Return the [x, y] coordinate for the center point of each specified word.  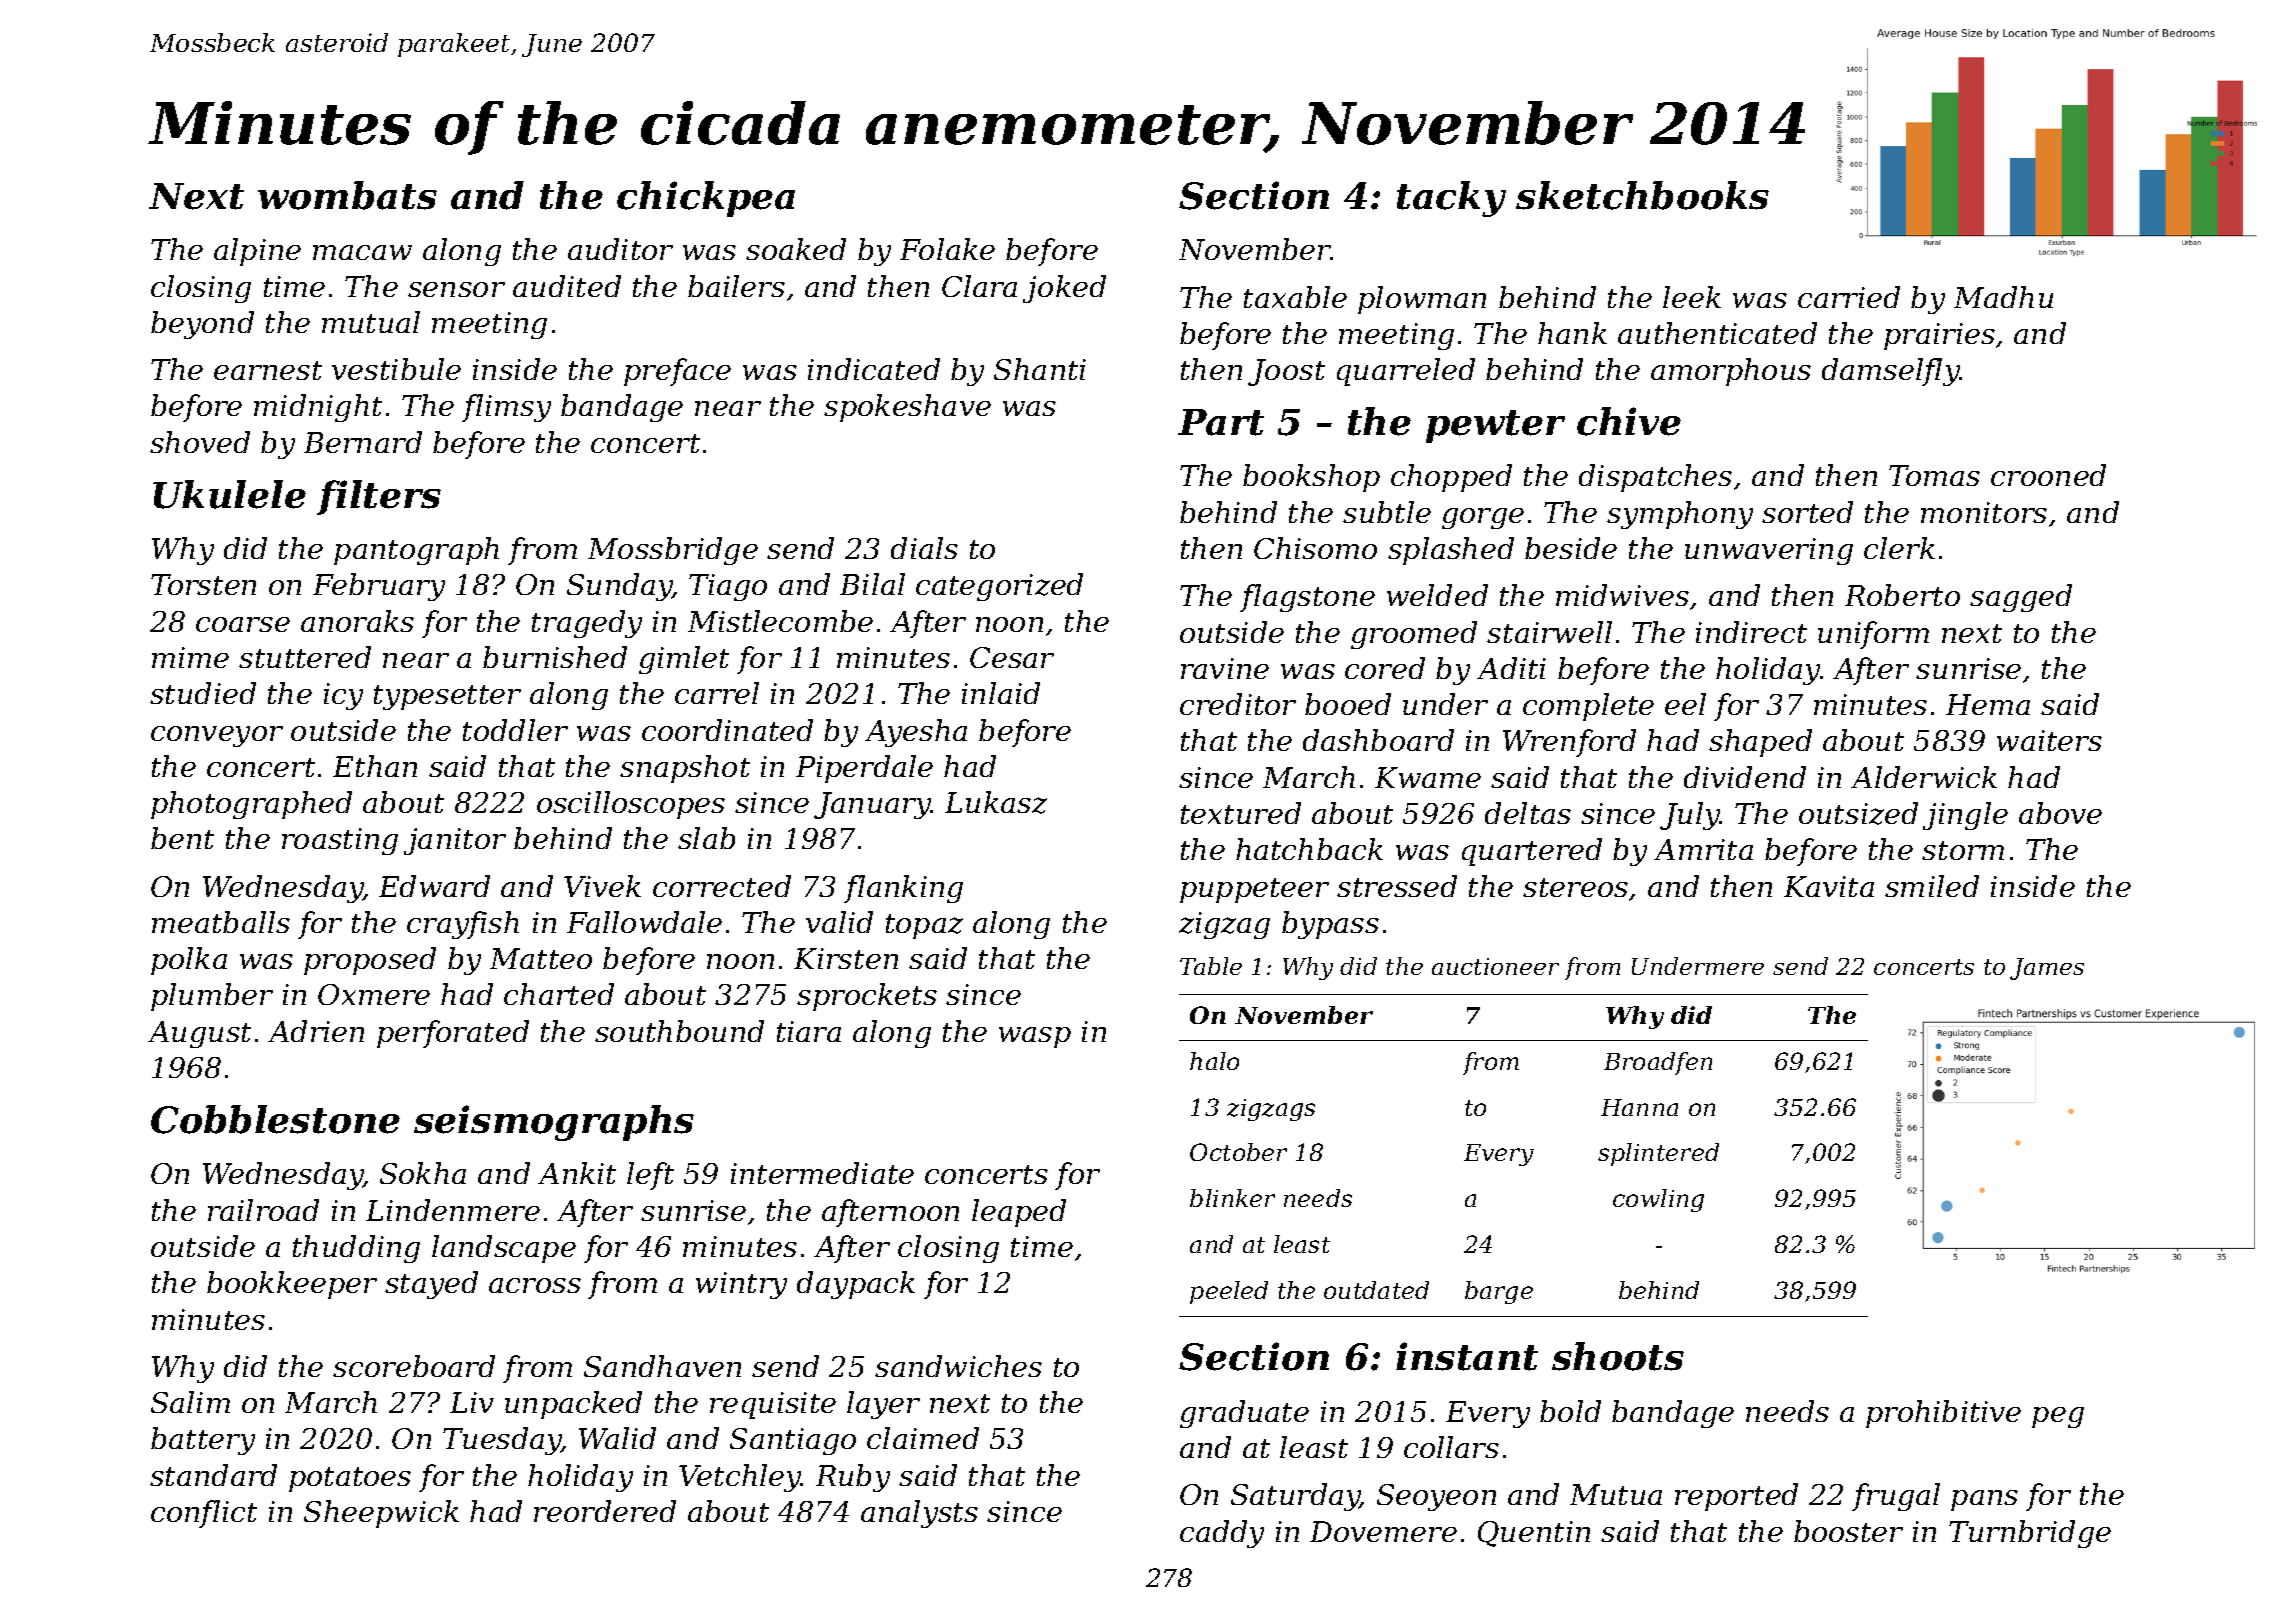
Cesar [1012, 657]
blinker [1232, 1198]
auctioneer [1495, 966]
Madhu [2003, 297]
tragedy [587, 624]
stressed [1397, 886]
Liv [472, 1402]
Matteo [541, 958]
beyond [202, 325]
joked [1064, 289]
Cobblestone [275, 1119]
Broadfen [1658, 1063]
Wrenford [1569, 743]
